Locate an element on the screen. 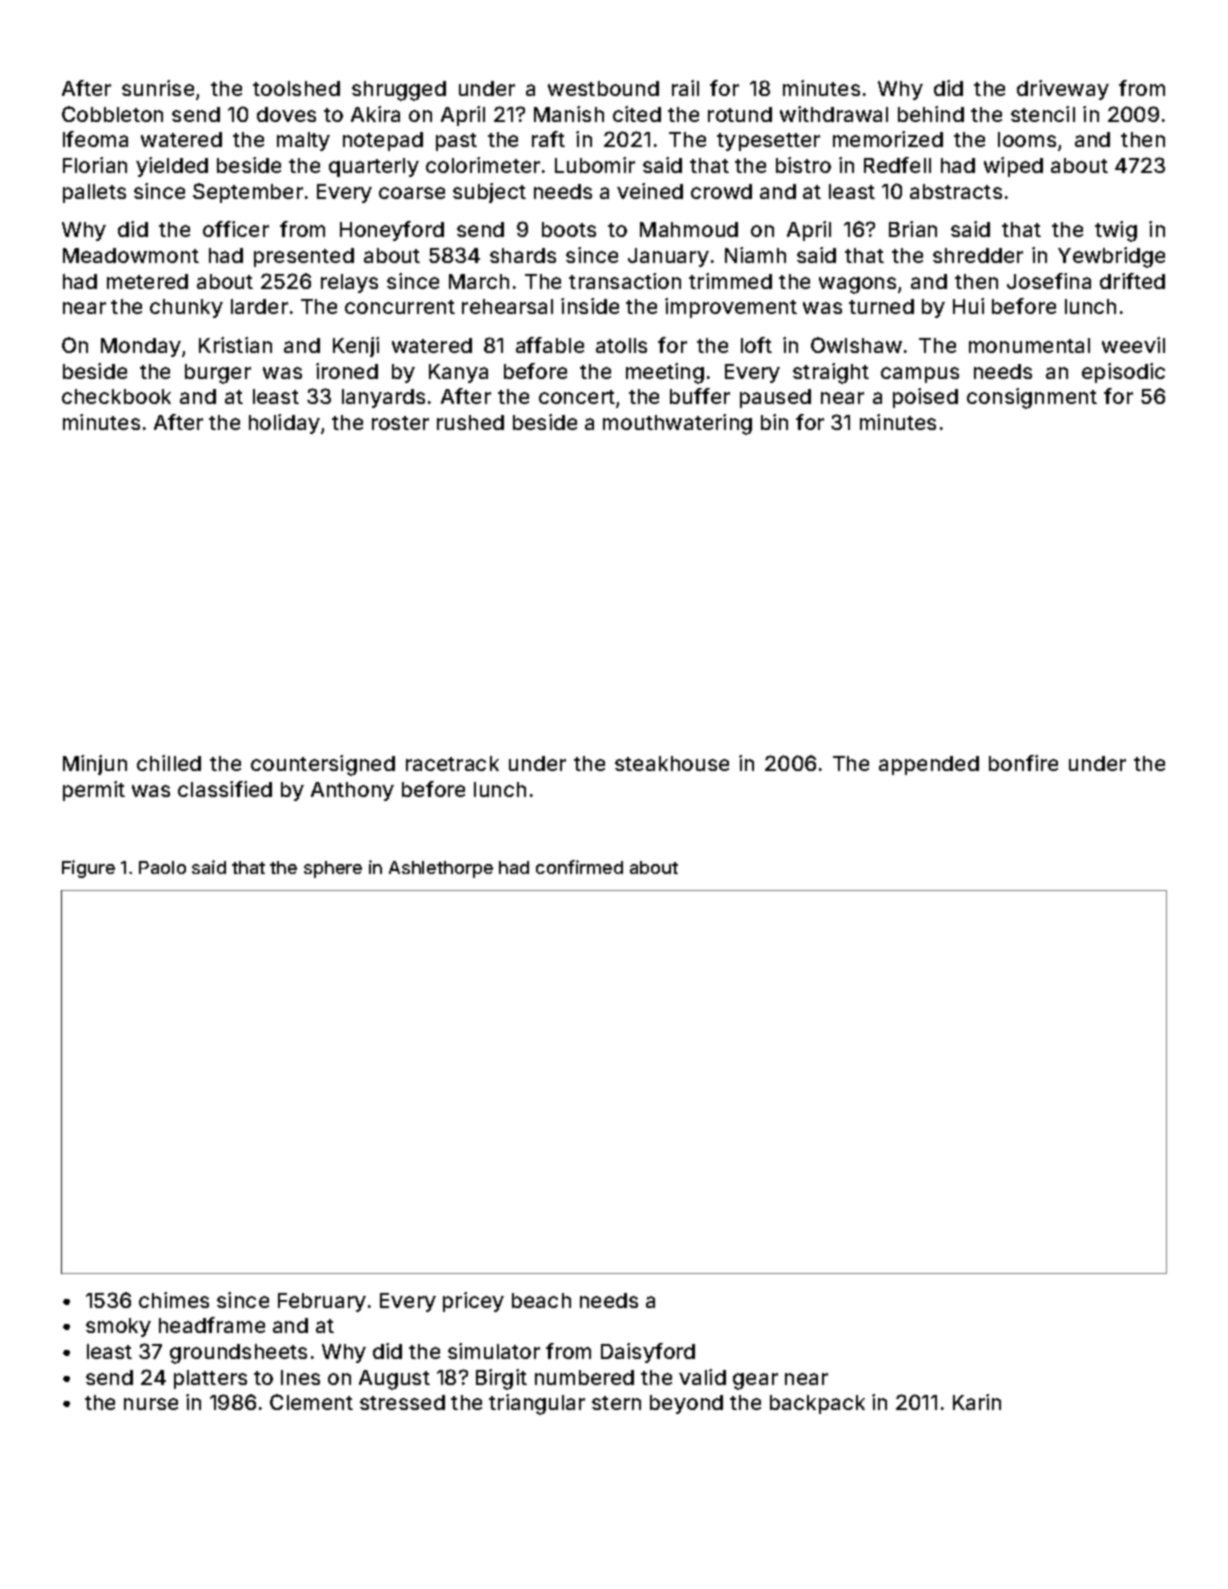  Paolo is located at coordinates (162, 867).
